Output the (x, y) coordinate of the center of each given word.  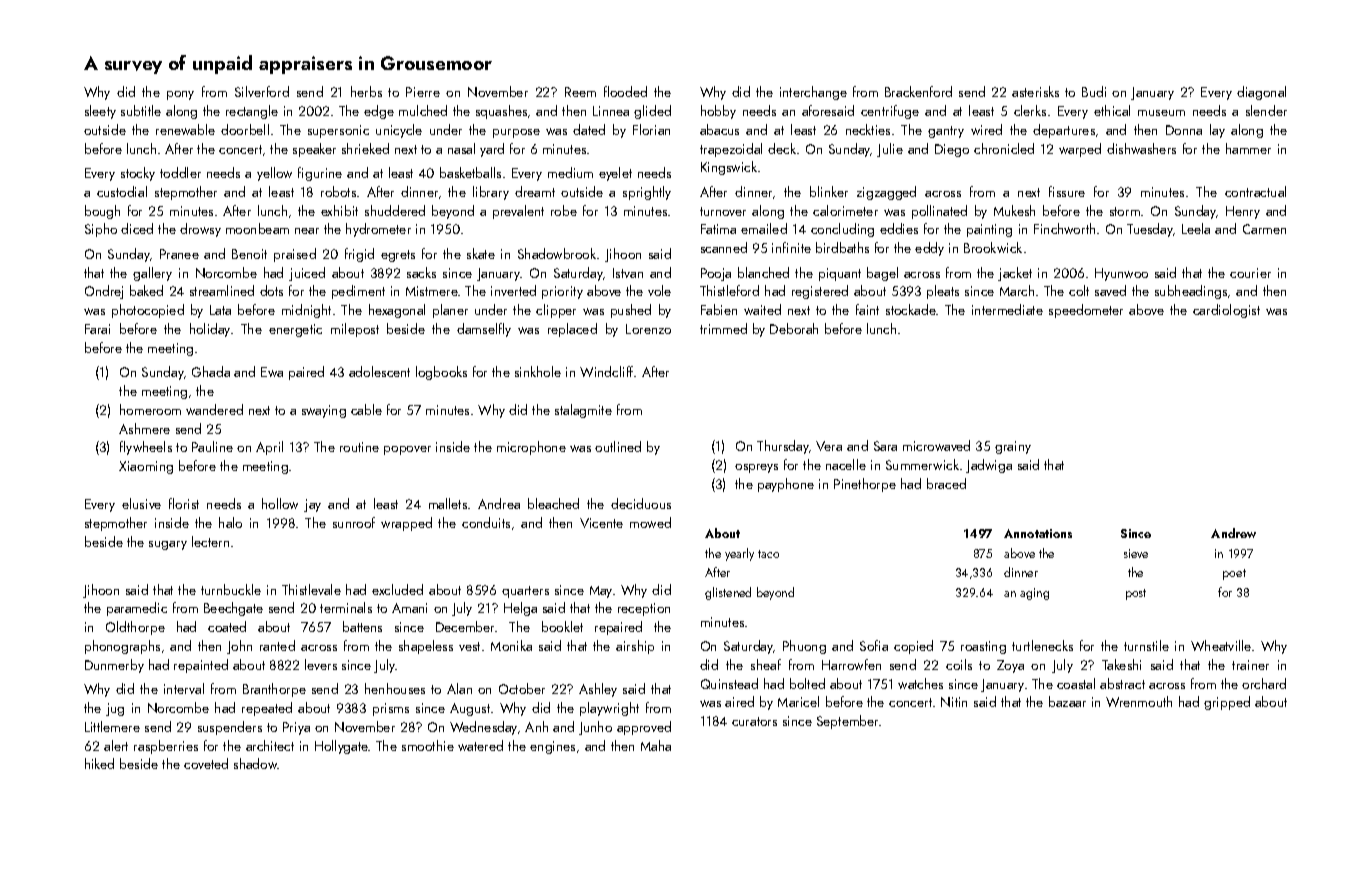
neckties (868, 129)
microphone (531, 448)
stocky (138, 174)
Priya (296, 728)
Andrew (1233, 533)
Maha (656, 745)
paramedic (137, 609)
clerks (1030, 110)
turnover (723, 211)
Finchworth (1064, 228)
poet (1234, 574)
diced (137, 228)
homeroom (150, 409)
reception (644, 609)
